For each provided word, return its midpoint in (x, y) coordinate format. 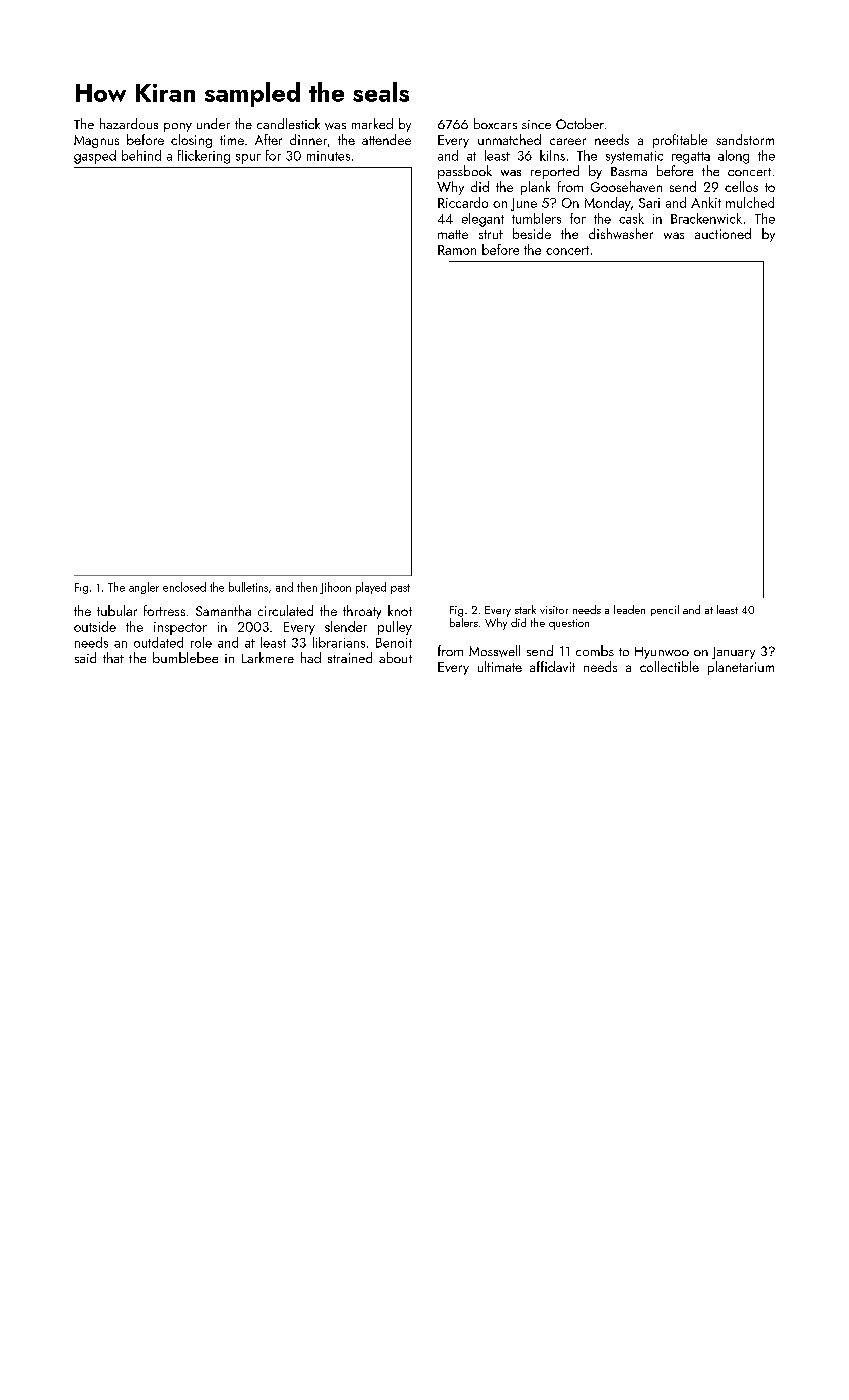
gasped (95, 157)
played (371, 588)
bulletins (248, 587)
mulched (750, 202)
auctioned (723, 233)
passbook (465, 172)
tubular (117, 610)
